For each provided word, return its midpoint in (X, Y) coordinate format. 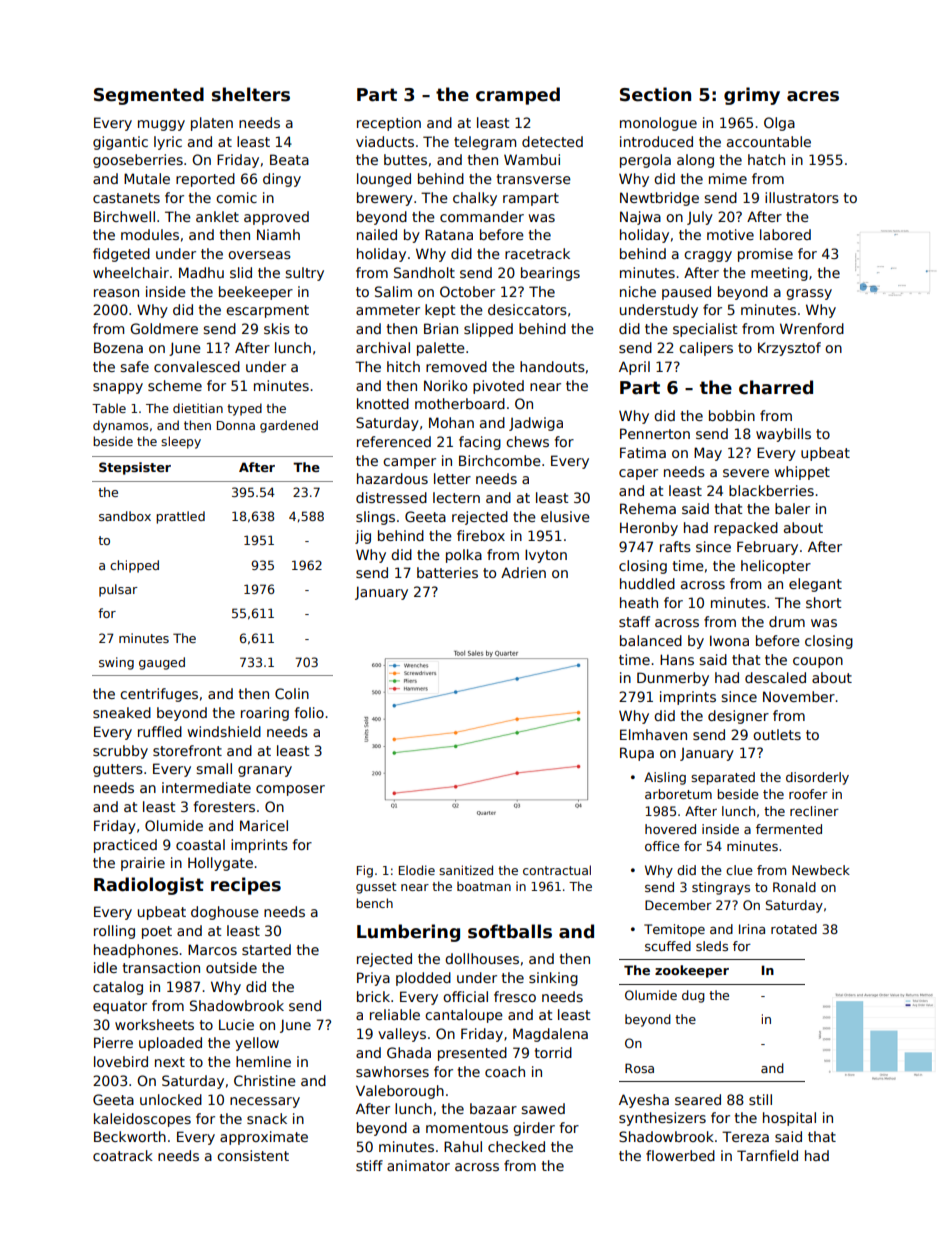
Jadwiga (536, 424)
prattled (180, 517)
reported (205, 180)
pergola (645, 161)
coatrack (123, 1155)
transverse (534, 179)
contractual (557, 870)
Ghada (409, 1052)
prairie (143, 864)
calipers (706, 349)
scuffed (668, 946)
